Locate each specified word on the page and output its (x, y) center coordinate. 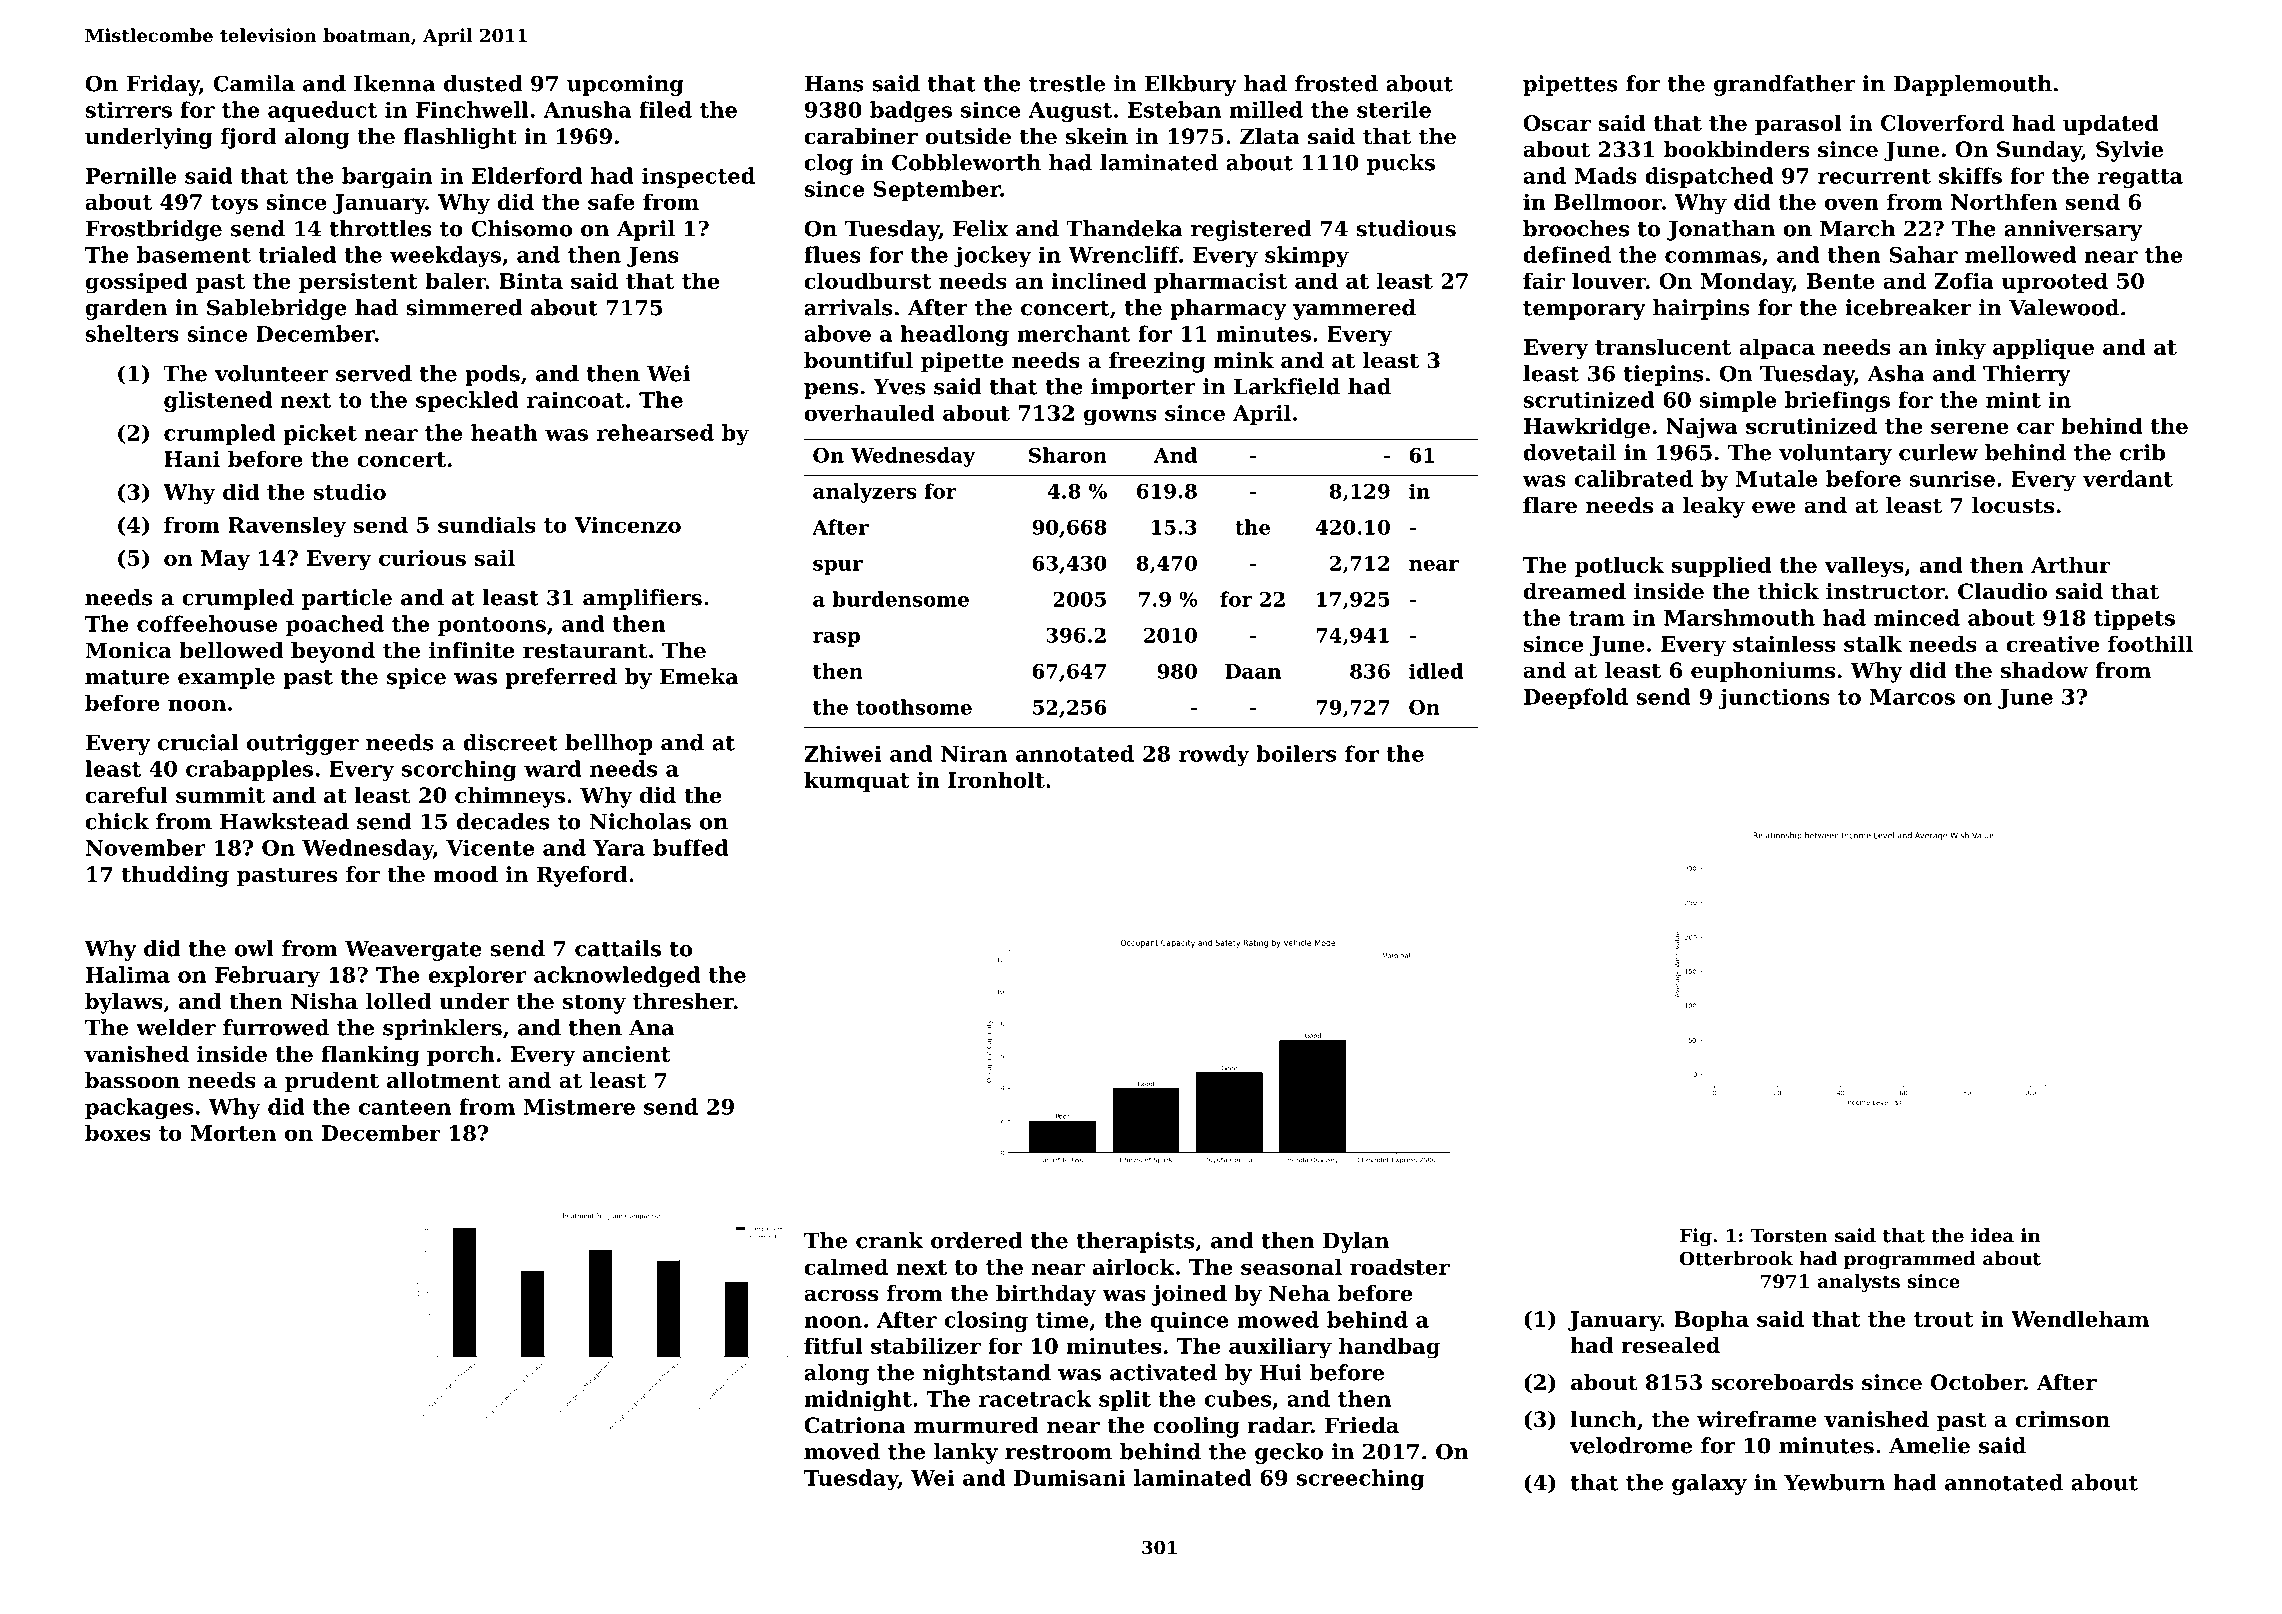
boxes (118, 1132)
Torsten (1789, 1236)
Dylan (1356, 1242)
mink (1243, 360)
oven (1852, 204)
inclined (1098, 280)
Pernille (131, 175)
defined (1567, 254)
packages (139, 1108)
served (374, 373)
